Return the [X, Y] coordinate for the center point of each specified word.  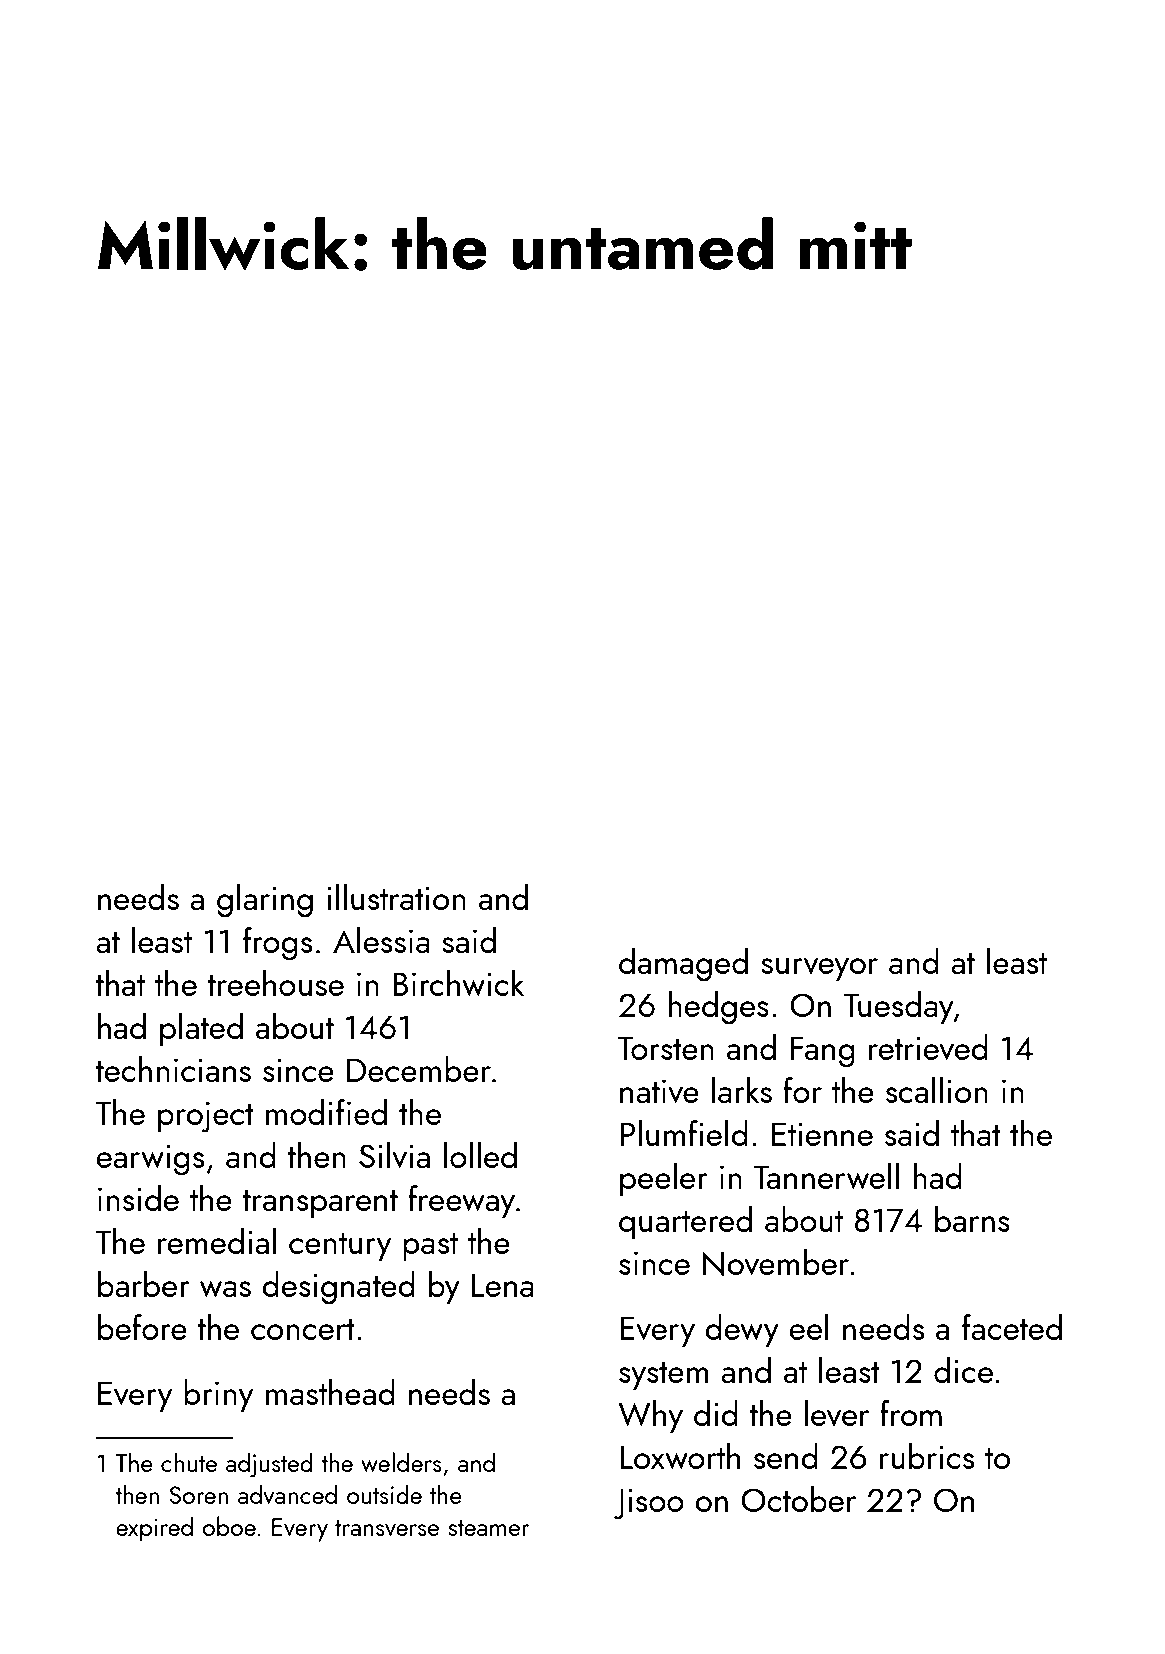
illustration [396, 897]
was [225, 1289]
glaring [265, 901]
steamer [488, 1528]
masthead [330, 1392]
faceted [1012, 1327]
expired [154, 1529]
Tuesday [898, 1008]
